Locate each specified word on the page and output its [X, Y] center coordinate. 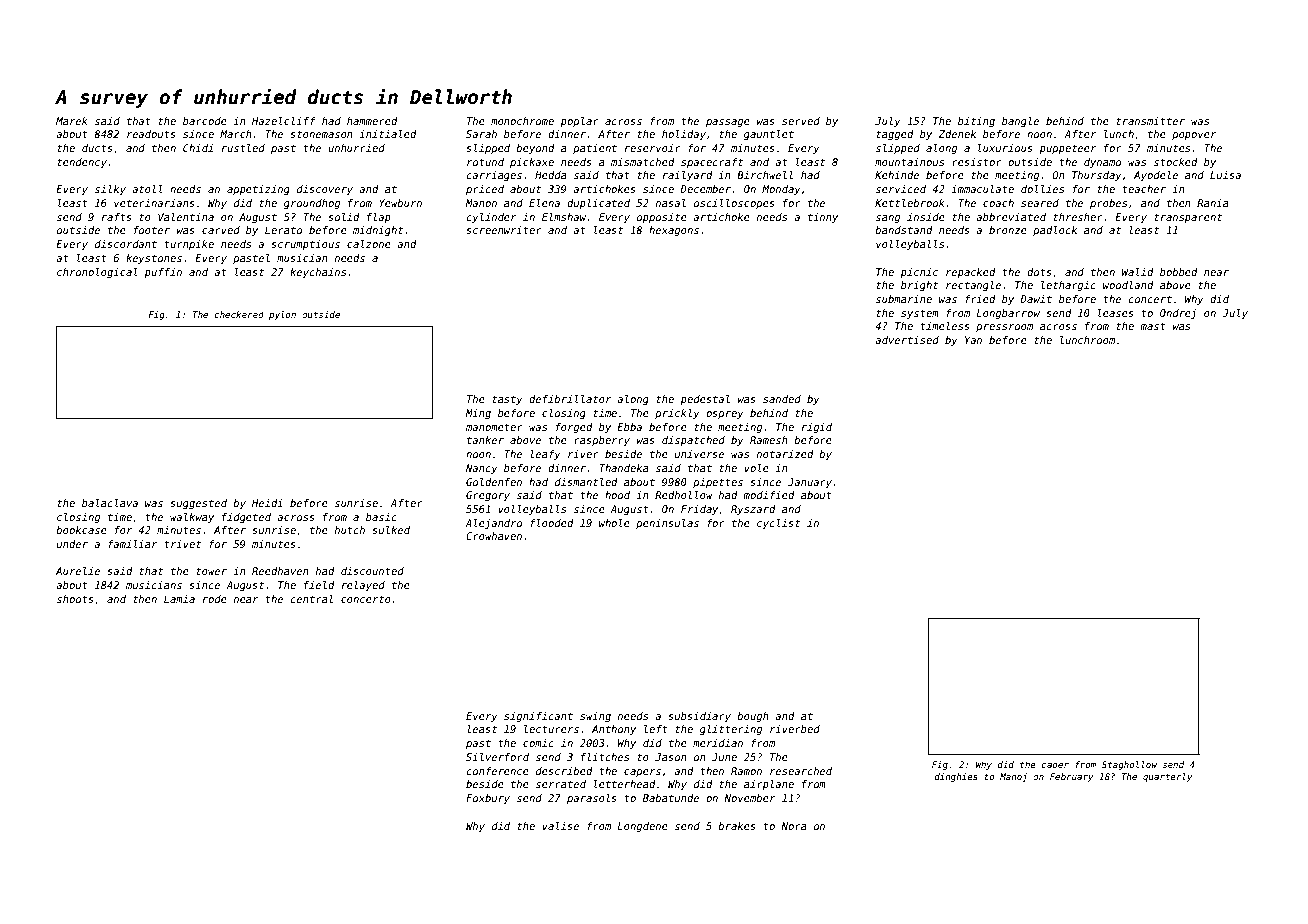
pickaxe [532, 163]
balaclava [110, 503]
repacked [971, 273]
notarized [785, 454]
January [810, 483]
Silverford [497, 757]
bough [753, 717]
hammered [372, 121]
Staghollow [1129, 765]
